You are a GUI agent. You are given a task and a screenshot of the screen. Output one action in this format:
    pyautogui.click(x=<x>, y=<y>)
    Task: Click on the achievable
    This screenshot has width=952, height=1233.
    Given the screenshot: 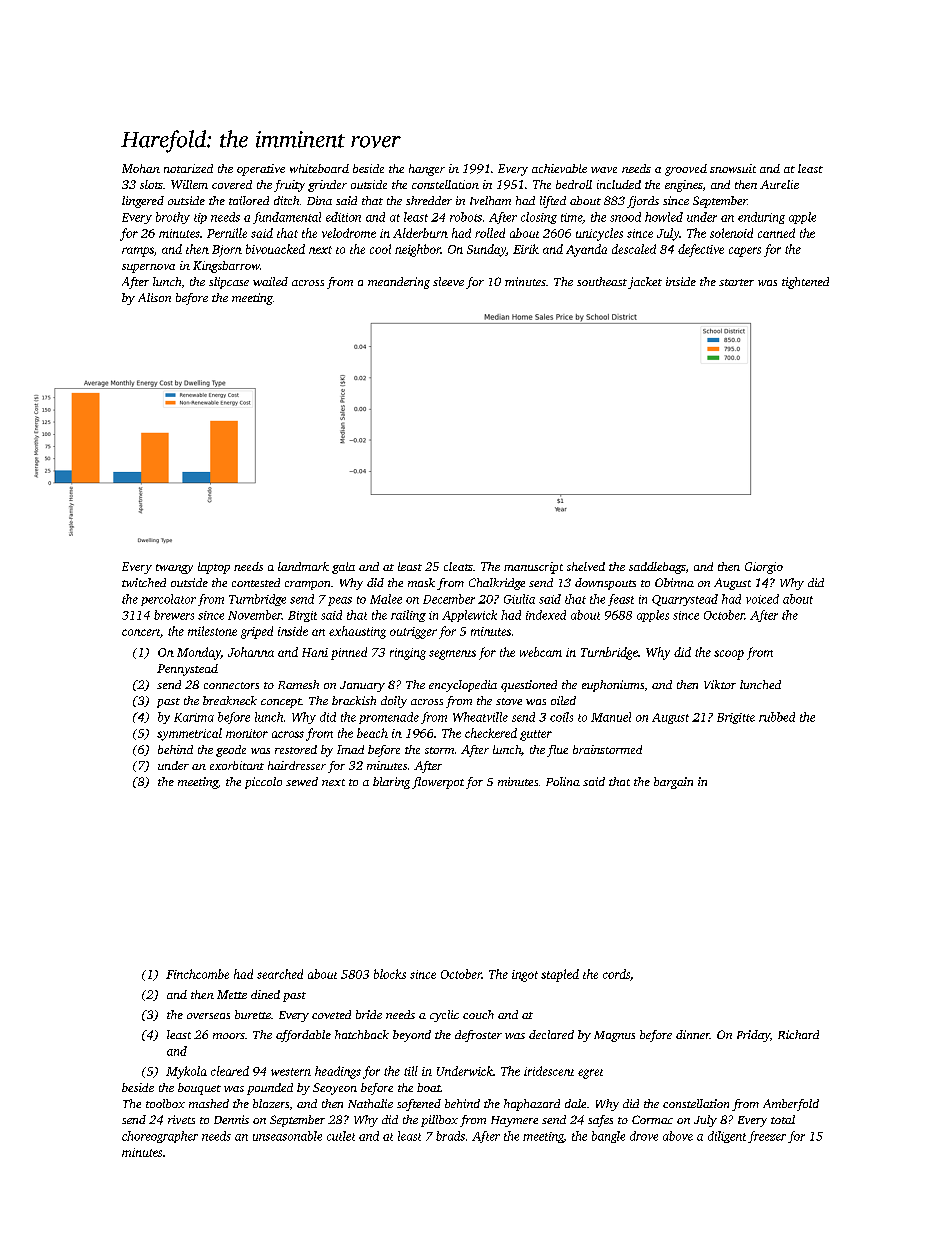 What is the action you would take?
    pyautogui.click(x=559, y=168)
